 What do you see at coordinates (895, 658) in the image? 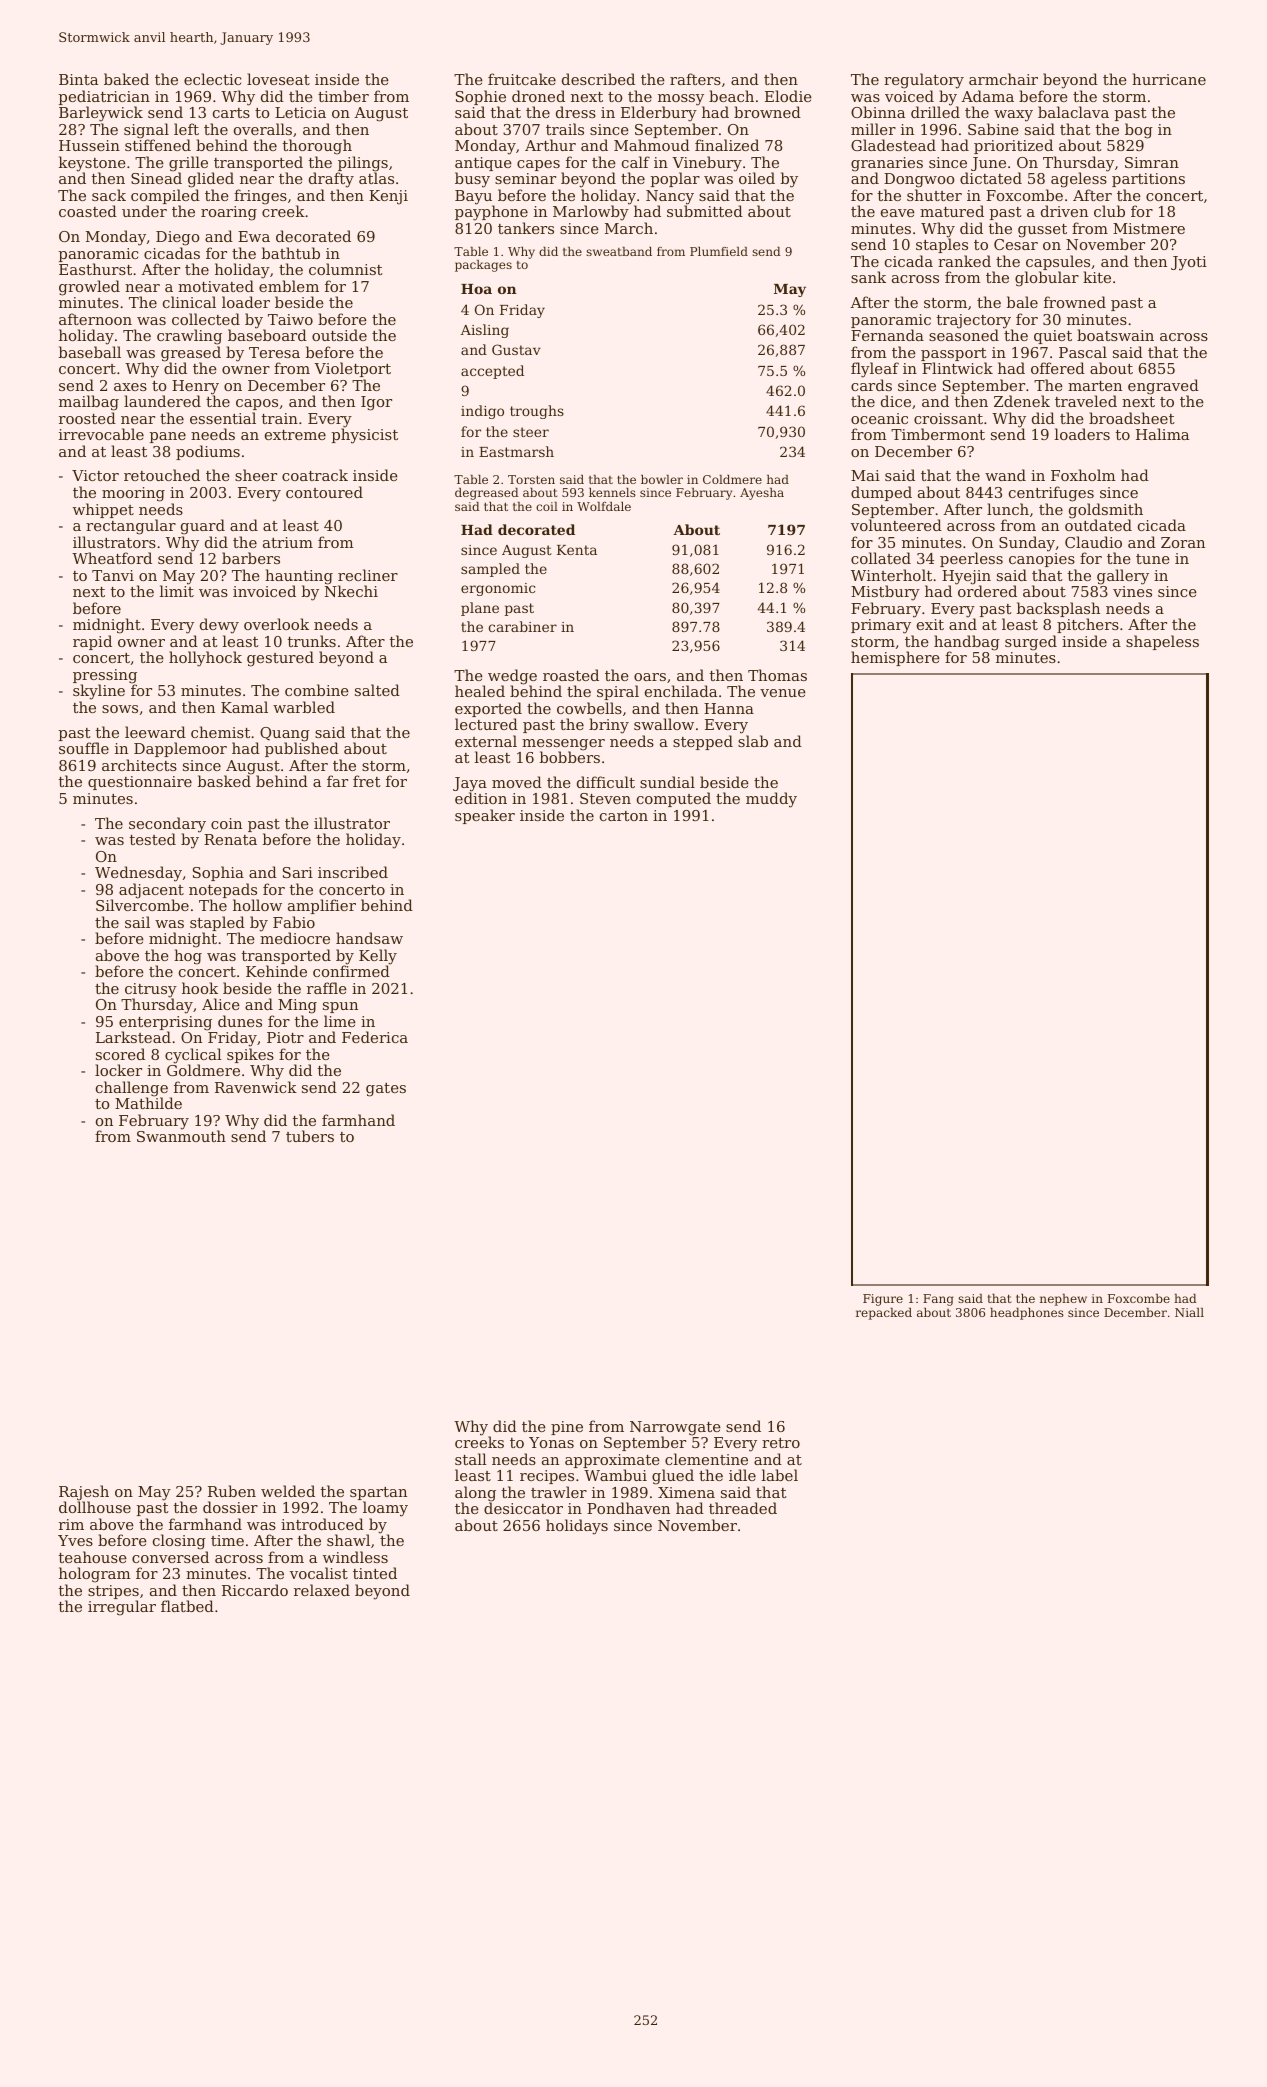
I see `hemisphere` at bounding box center [895, 658].
